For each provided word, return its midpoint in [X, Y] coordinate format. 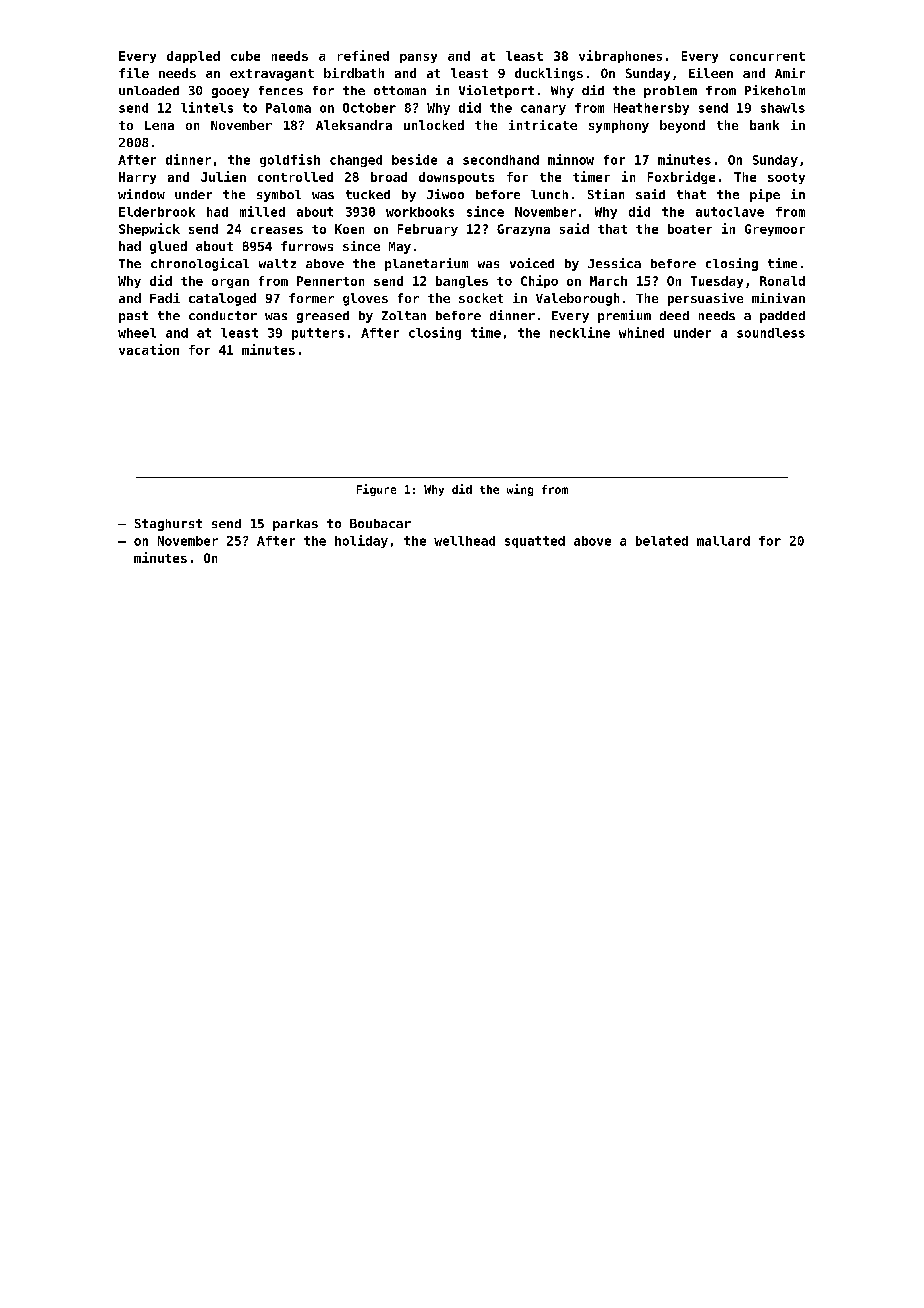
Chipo [539, 281]
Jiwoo [445, 194]
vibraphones [620, 56]
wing [520, 490]
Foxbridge [681, 177]
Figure [376, 490]
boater [690, 229]
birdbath [354, 73]
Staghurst [168, 525]
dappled [193, 57]
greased [323, 317]
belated [662, 541]
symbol [279, 196]
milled [262, 211]
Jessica [614, 263]
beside [414, 159]
